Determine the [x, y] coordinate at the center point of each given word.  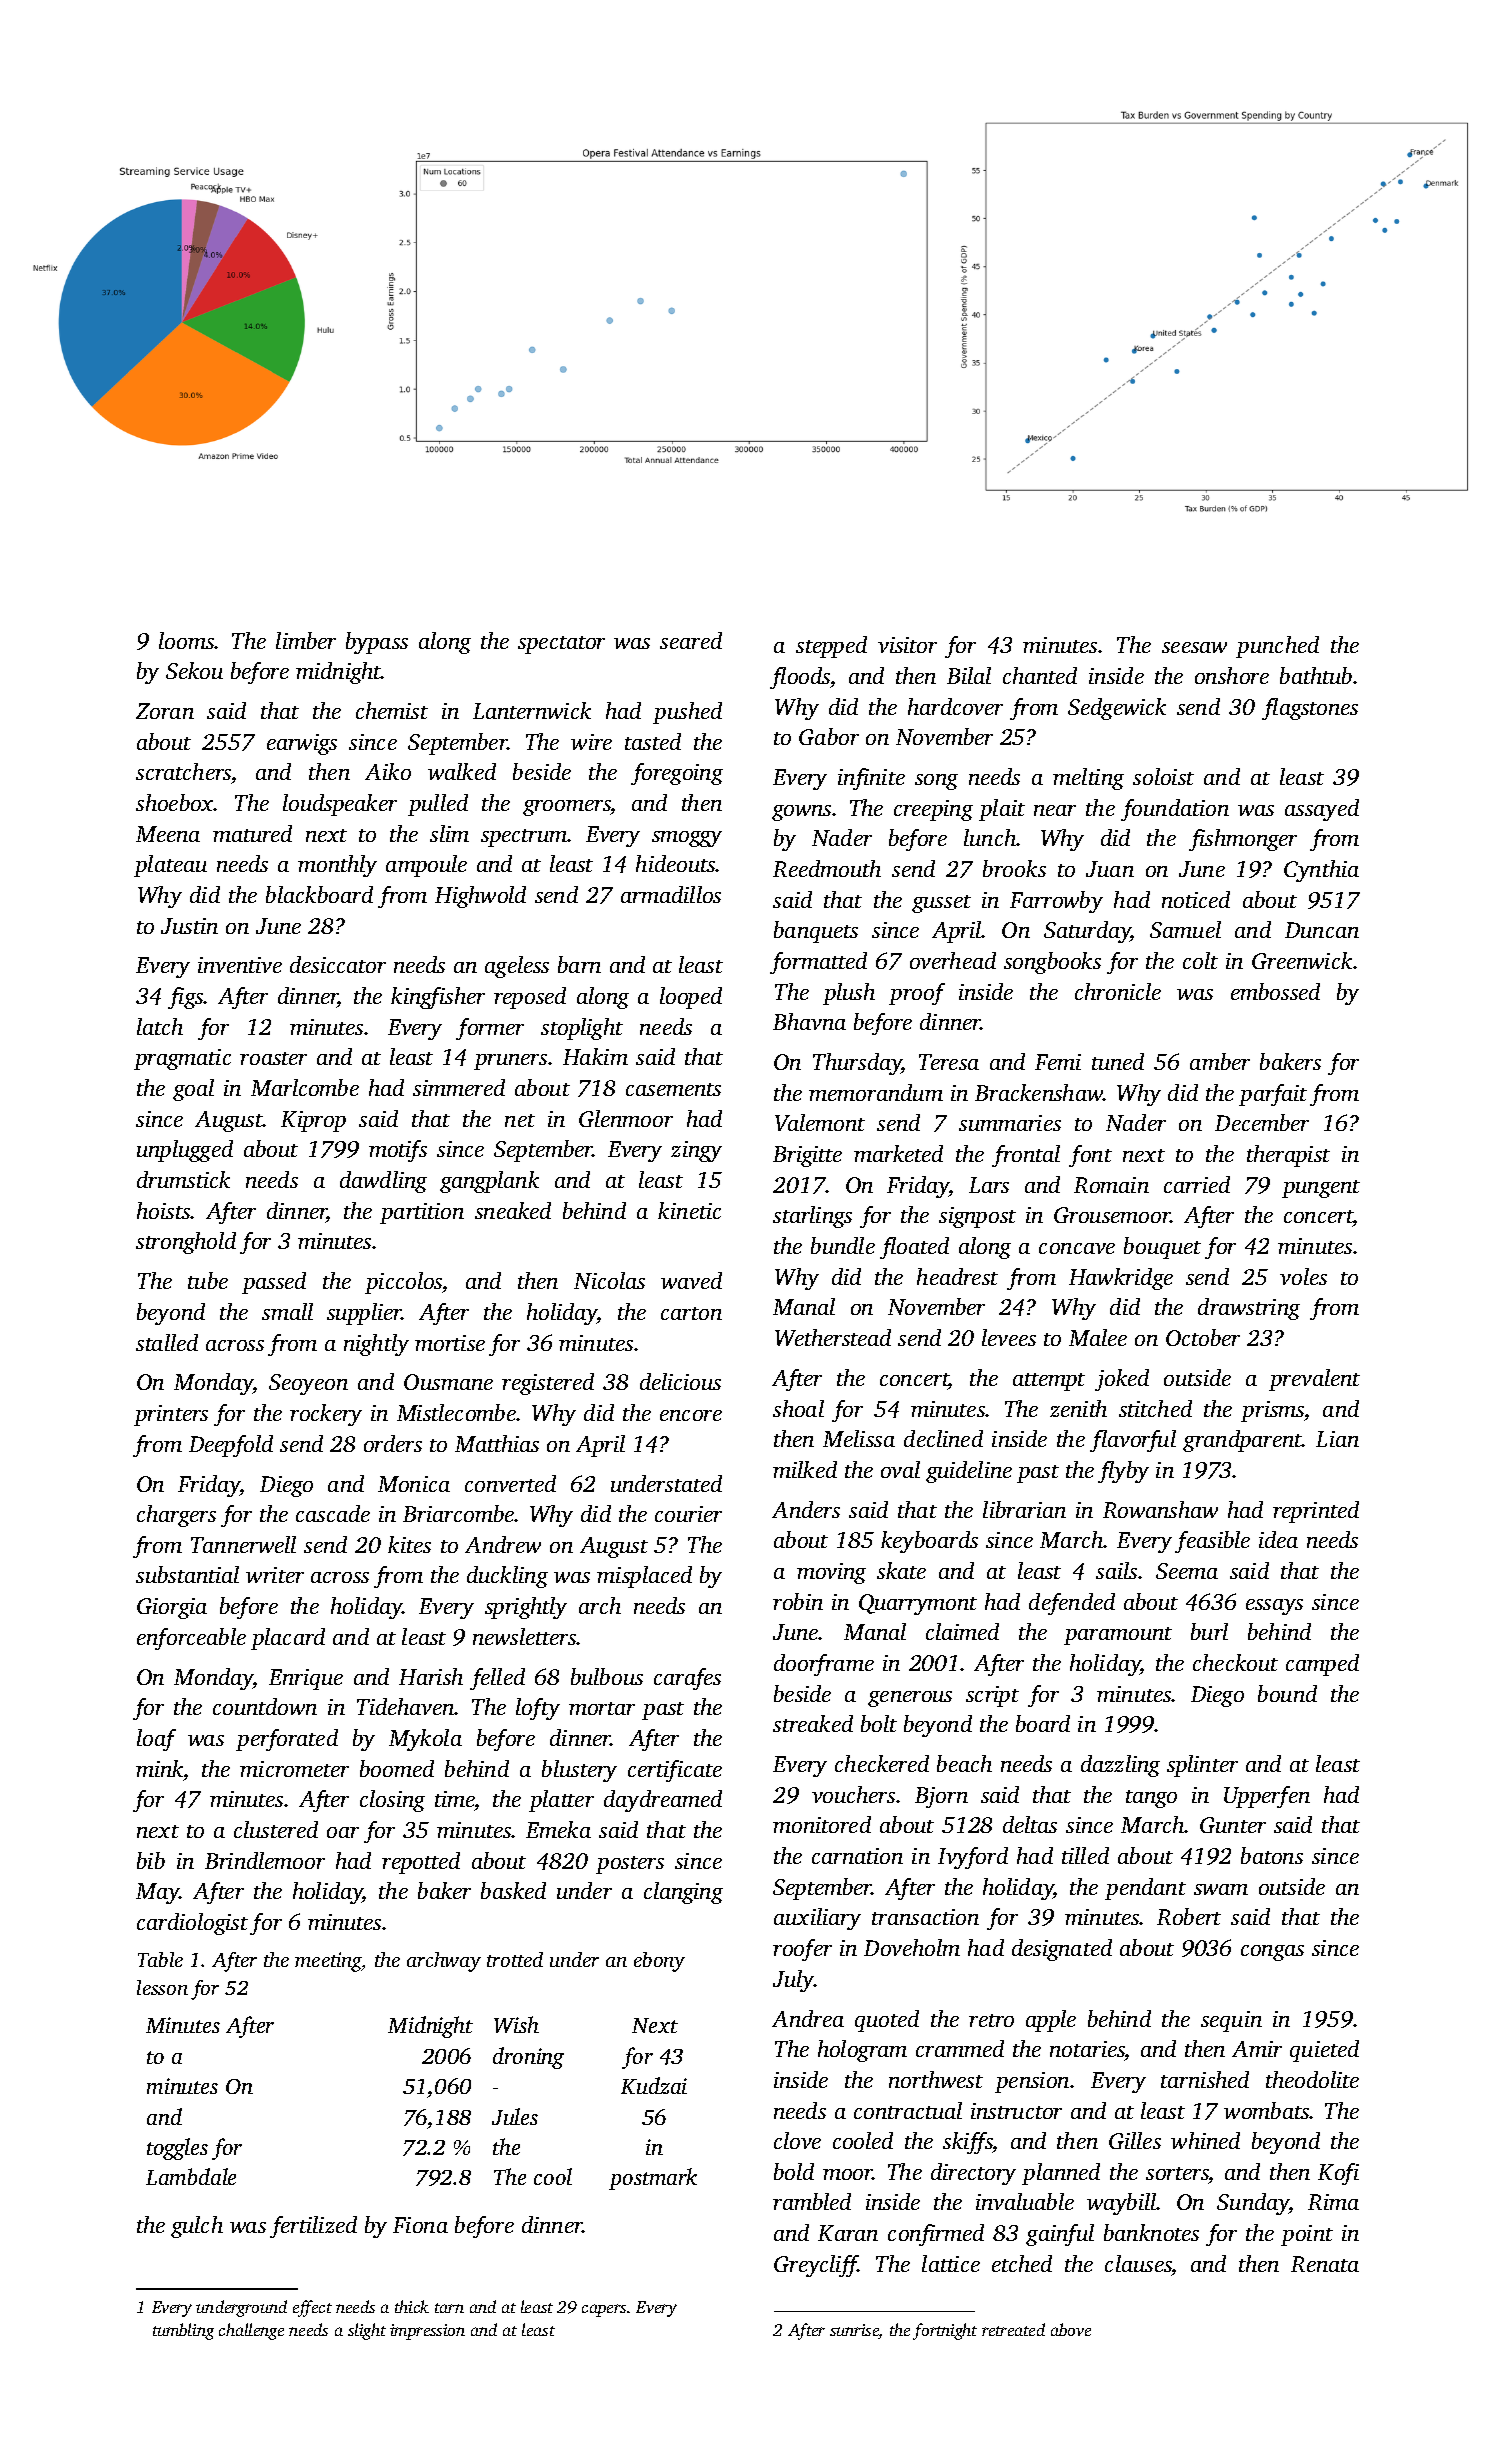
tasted [653, 741]
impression [427, 2332]
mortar [602, 1708]
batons [1272, 1855]
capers [604, 2310]
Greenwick [1302, 960]
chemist [392, 710]
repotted [421, 1863]
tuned [1118, 1061]
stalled [167, 1342]
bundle [843, 1245]
